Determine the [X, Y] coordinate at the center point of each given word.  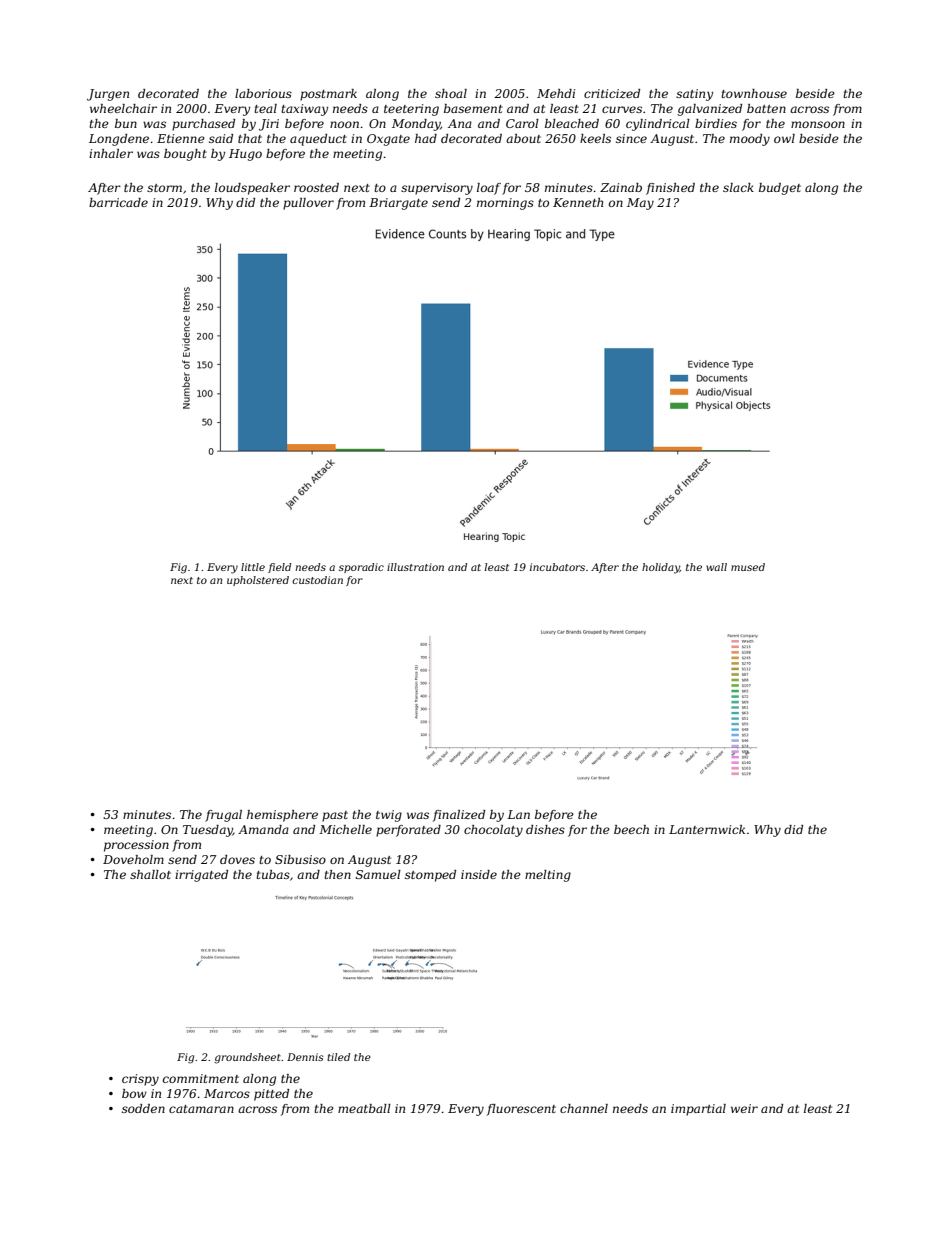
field [279, 568]
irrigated [201, 876]
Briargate [398, 204]
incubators [557, 567]
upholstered [258, 581]
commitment [201, 1078]
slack [738, 187]
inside [479, 874]
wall [716, 567]
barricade [118, 202]
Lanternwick [707, 829]
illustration [415, 567]
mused [748, 567]
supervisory [437, 189]
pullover [308, 204]
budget [780, 189]
